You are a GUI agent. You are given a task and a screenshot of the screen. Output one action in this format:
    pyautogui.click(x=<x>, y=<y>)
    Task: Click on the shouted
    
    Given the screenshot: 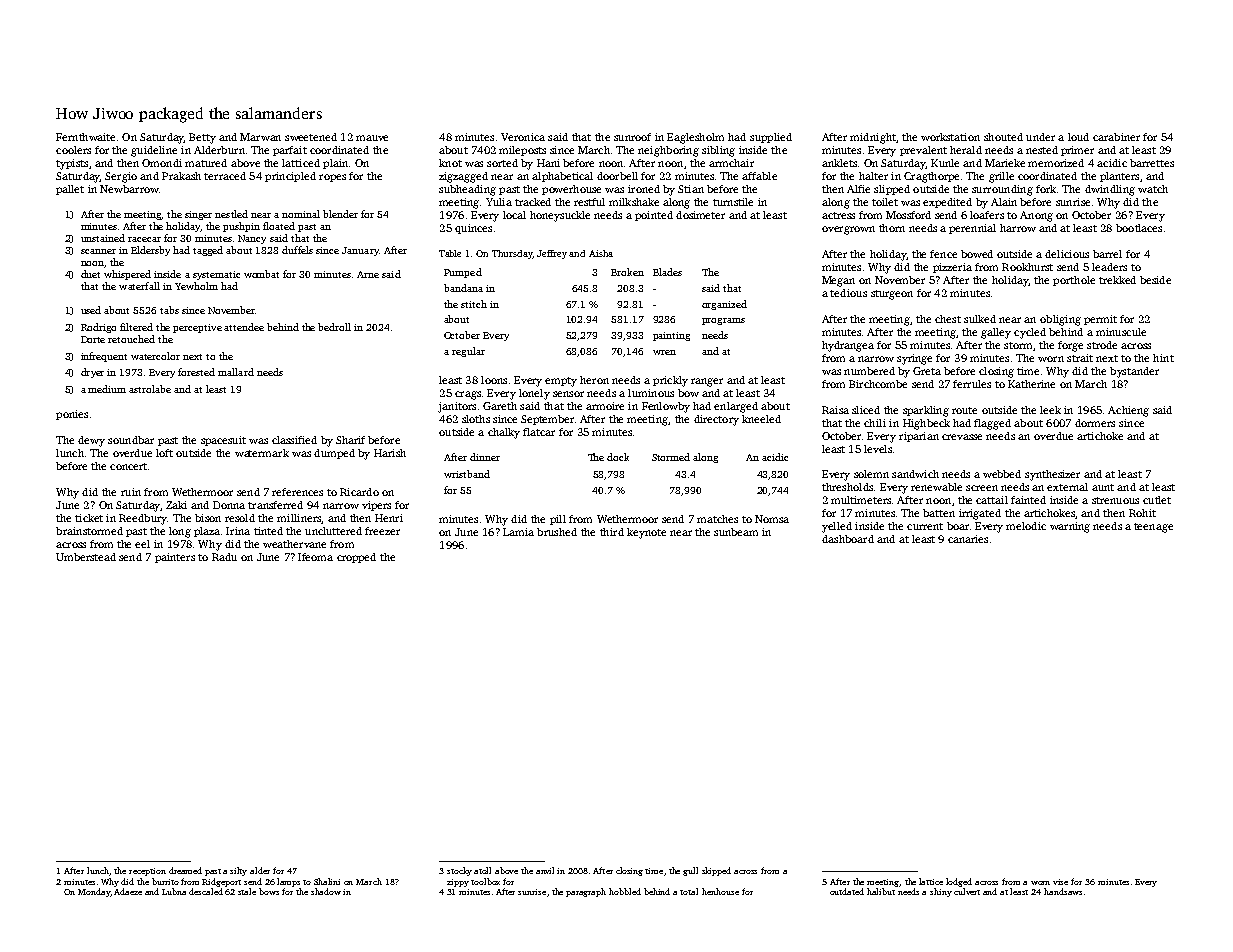 What is the action you would take?
    pyautogui.click(x=1003, y=137)
